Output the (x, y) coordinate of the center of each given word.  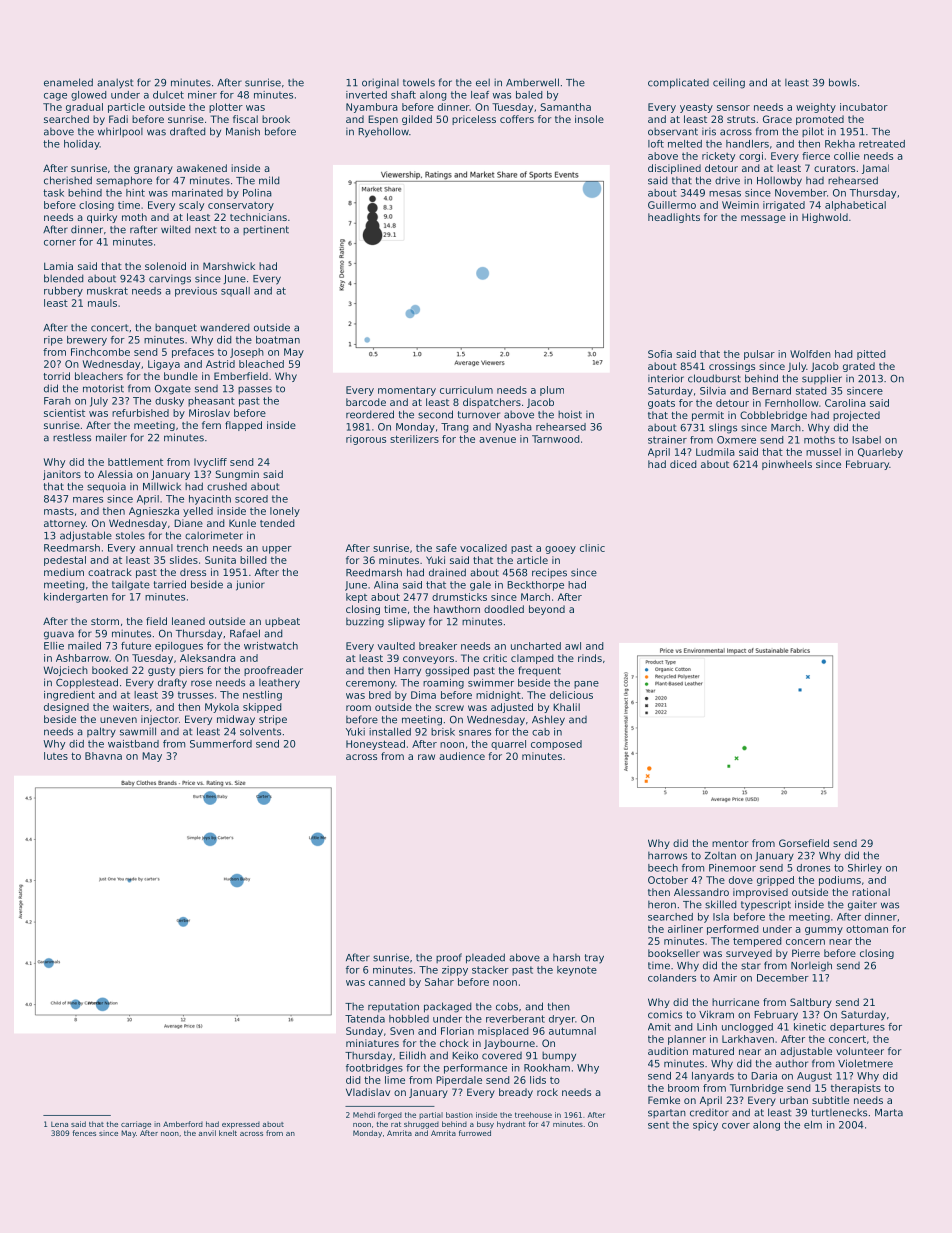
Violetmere (865, 1063)
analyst (115, 83)
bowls (843, 82)
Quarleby (880, 453)
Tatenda (365, 1019)
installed (390, 732)
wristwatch (271, 646)
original (380, 83)
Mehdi (364, 1115)
